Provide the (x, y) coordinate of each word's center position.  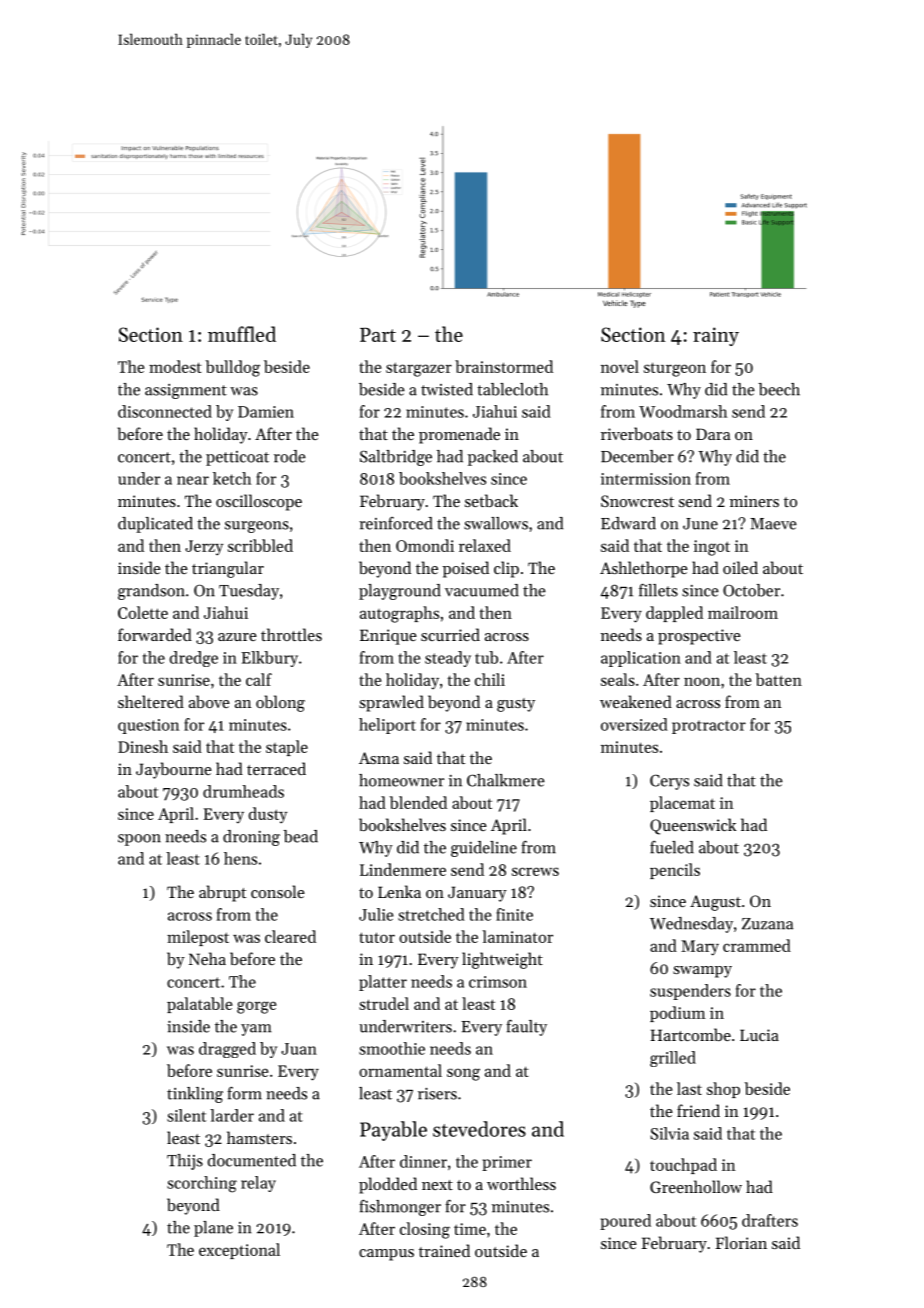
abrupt (222, 893)
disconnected (165, 411)
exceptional (239, 1251)
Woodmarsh (683, 411)
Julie (376, 914)
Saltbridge (396, 458)
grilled (673, 1059)
